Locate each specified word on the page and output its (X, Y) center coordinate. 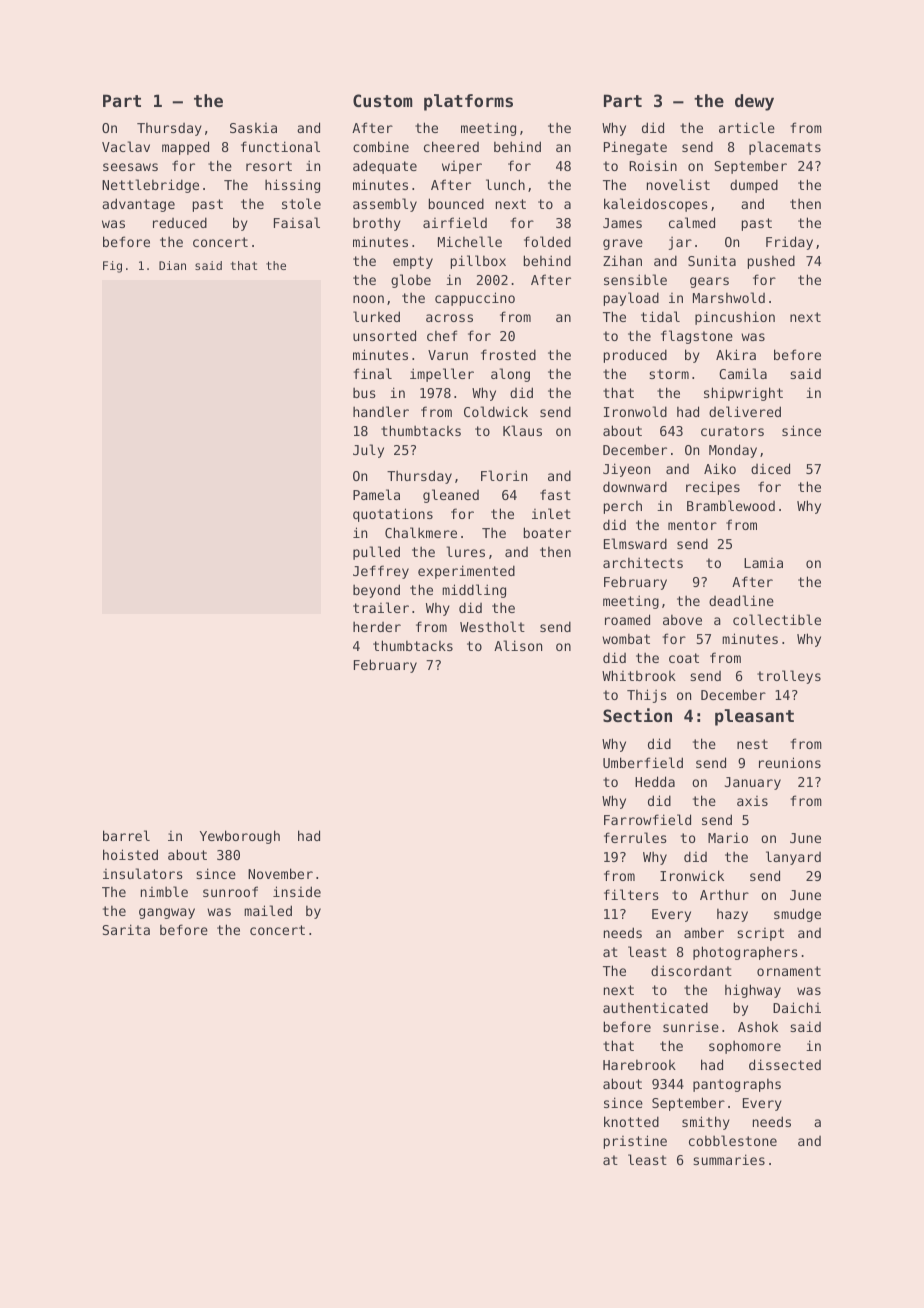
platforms (468, 102)
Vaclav (126, 146)
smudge (797, 915)
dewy (754, 102)
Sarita (126, 929)
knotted (631, 1121)
